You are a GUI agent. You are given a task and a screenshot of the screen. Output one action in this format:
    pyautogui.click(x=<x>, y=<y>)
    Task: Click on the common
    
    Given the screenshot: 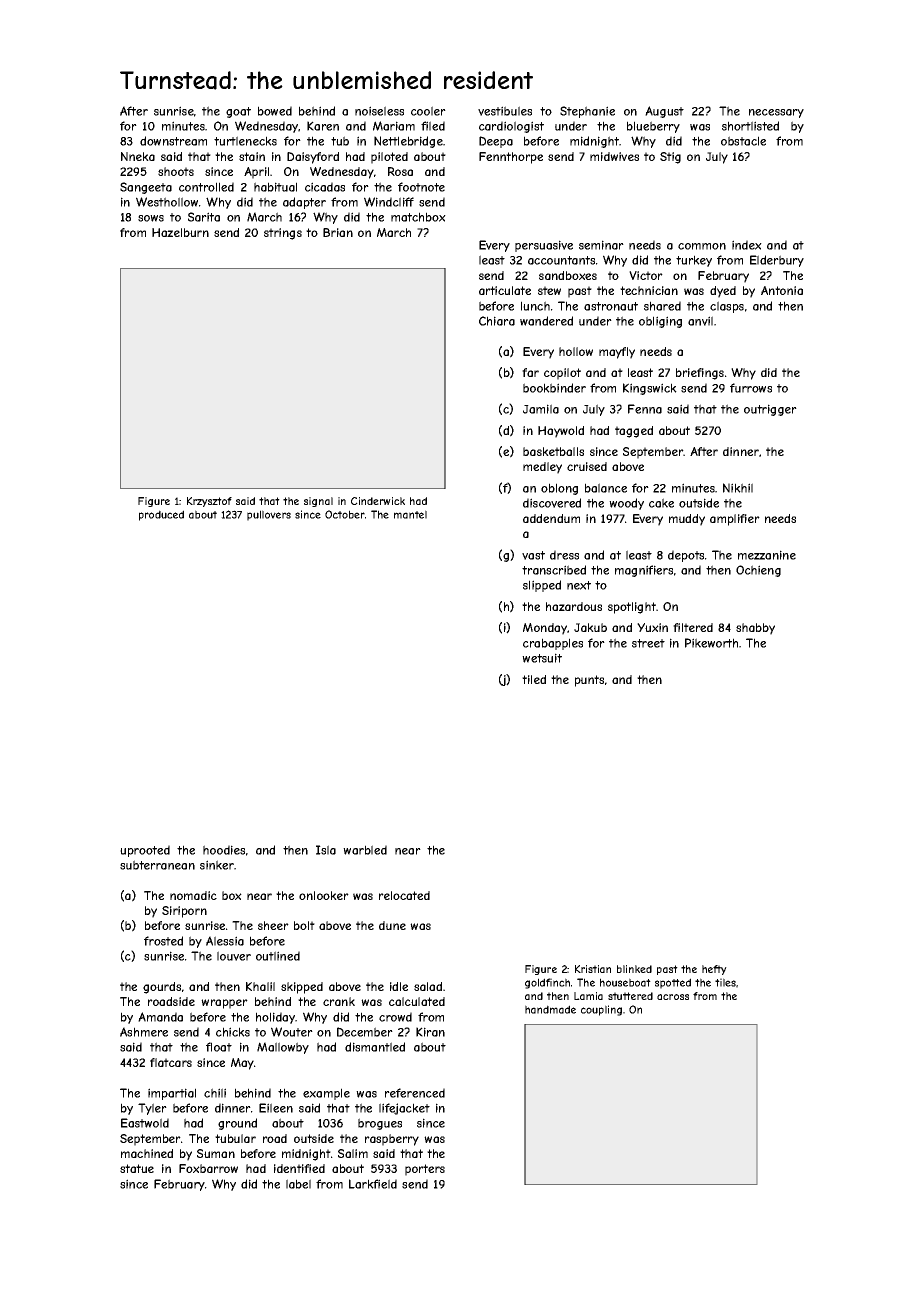 What is the action you would take?
    pyautogui.click(x=702, y=246)
